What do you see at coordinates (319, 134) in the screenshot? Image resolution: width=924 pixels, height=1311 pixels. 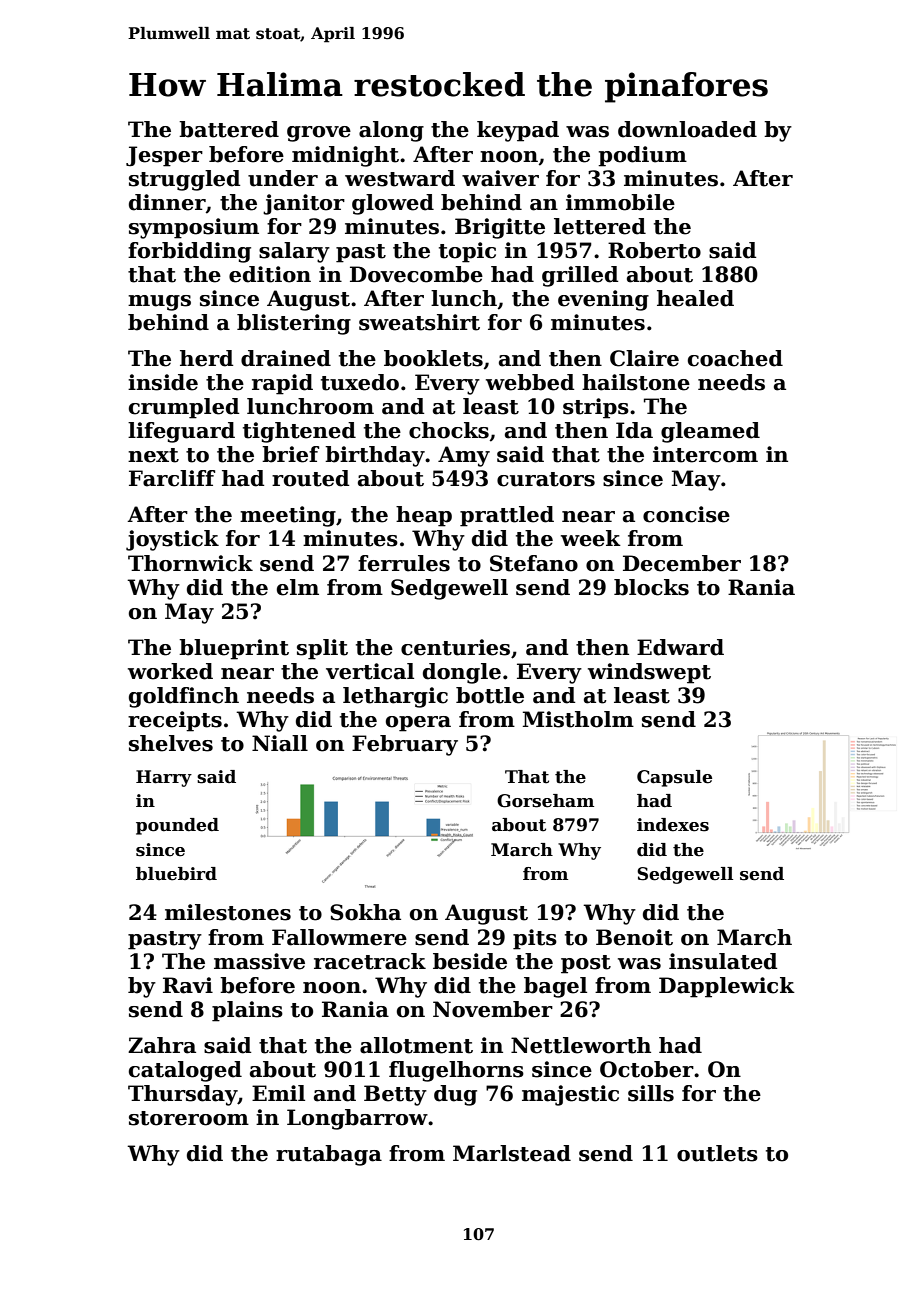 I see `grove` at bounding box center [319, 134].
